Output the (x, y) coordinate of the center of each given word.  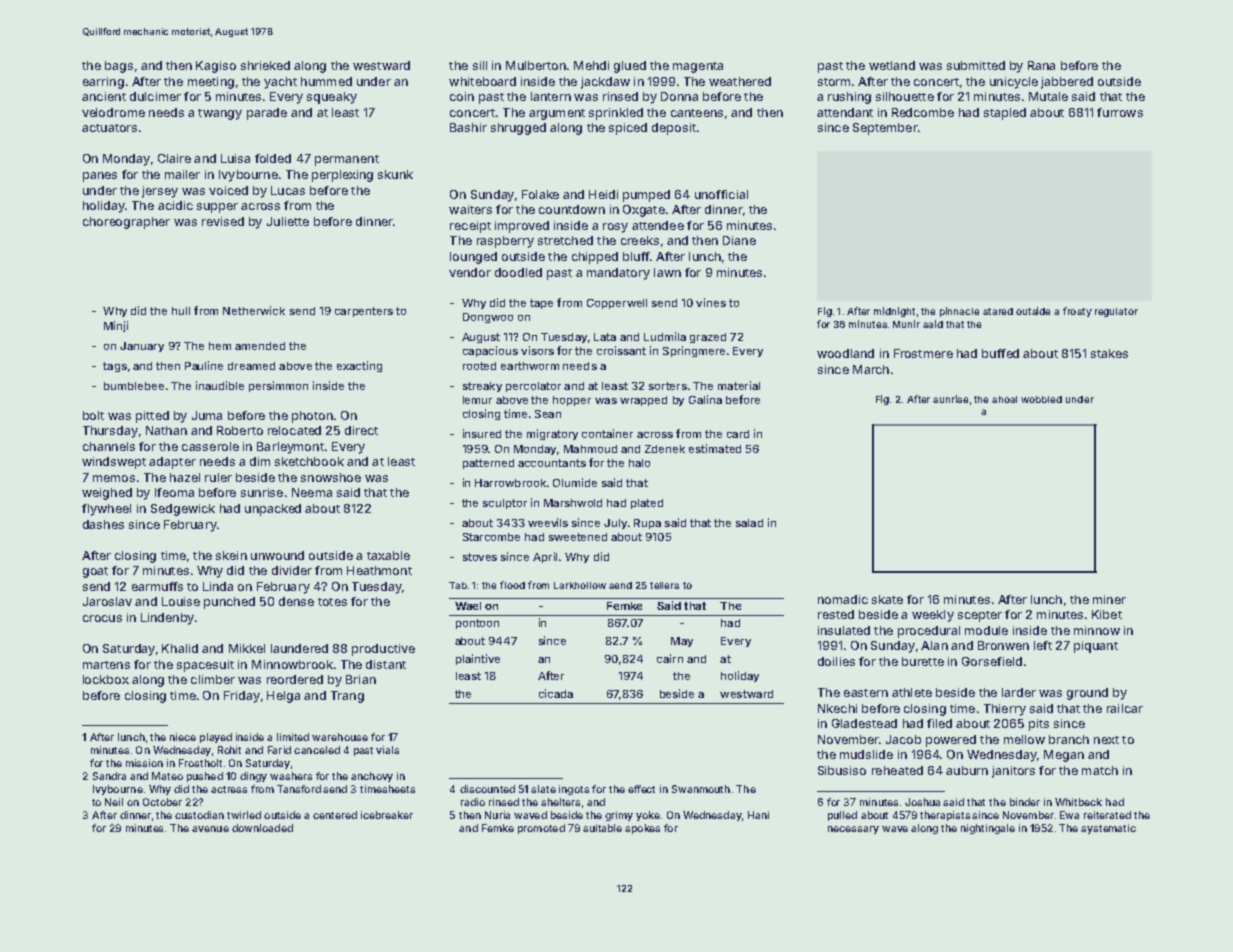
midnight (894, 312)
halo (639, 463)
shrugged (518, 129)
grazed (708, 338)
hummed (326, 81)
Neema (312, 492)
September (885, 129)
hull (181, 311)
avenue (210, 829)
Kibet (1107, 614)
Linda (218, 586)
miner (1109, 599)
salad (749, 523)
